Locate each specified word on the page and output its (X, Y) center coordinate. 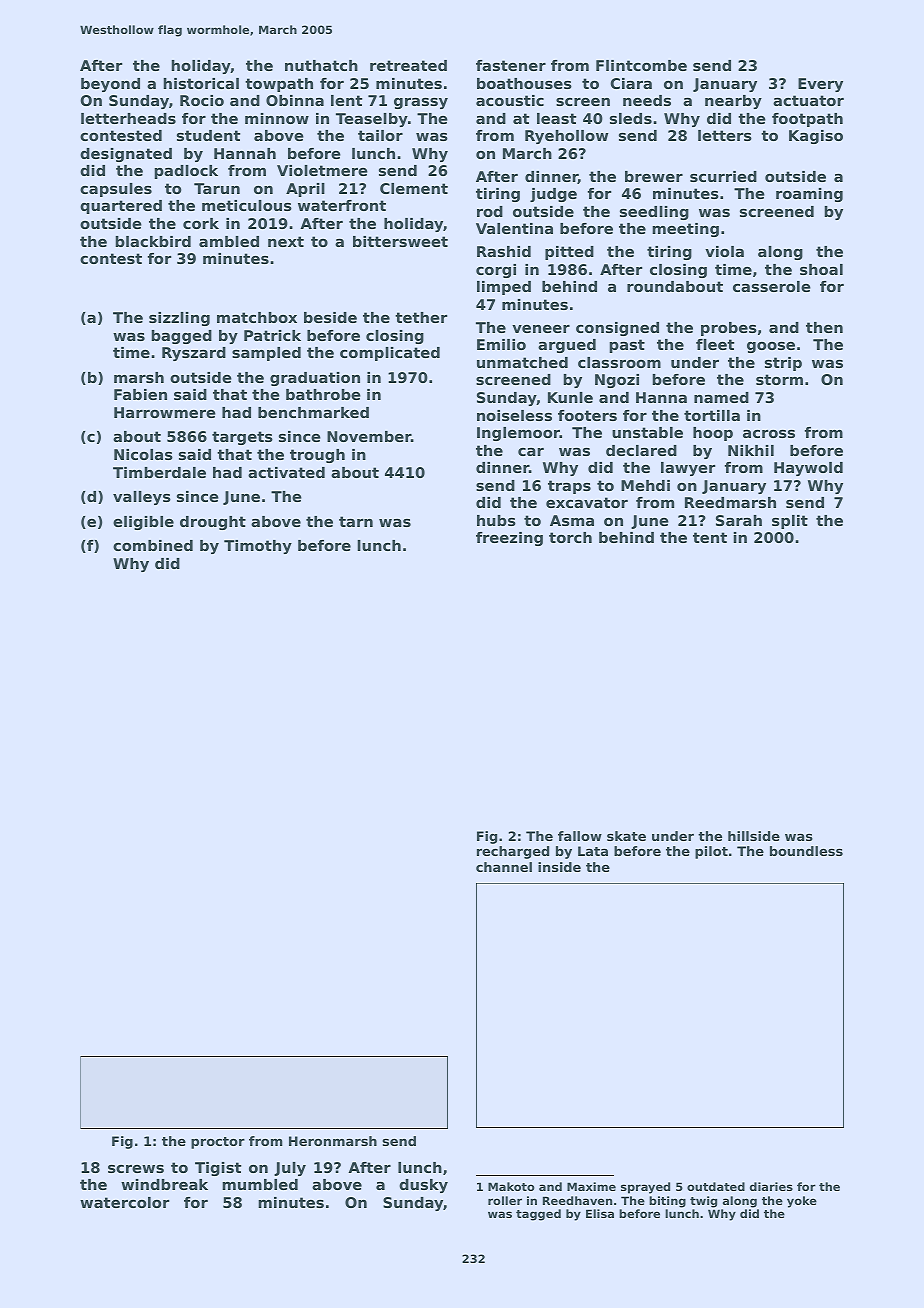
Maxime (591, 1186)
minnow (277, 118)
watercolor (124, 1202)
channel (504, 867)
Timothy (258, 547)
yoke (802, 1202)
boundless (806, 851)
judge (553, 195)
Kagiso (816, 137)
